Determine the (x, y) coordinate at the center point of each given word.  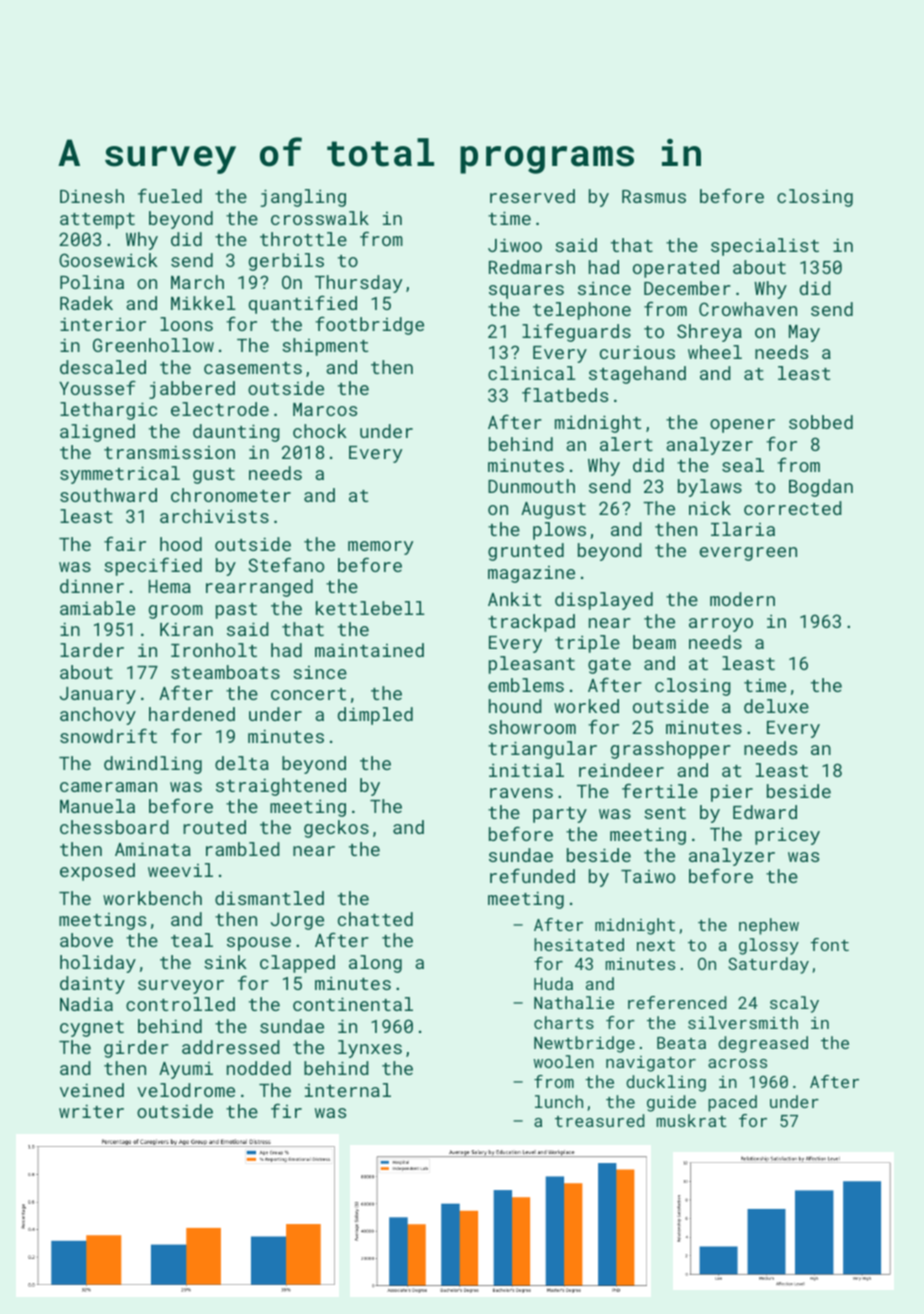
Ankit (514, 599)
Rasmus (654, 196)
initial (526, 770)
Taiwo (648, 876)
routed (214, 827)
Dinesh (92, 196)
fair (125, 543)
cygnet (92, 1029)
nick (710, 508)
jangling (303, 198)
